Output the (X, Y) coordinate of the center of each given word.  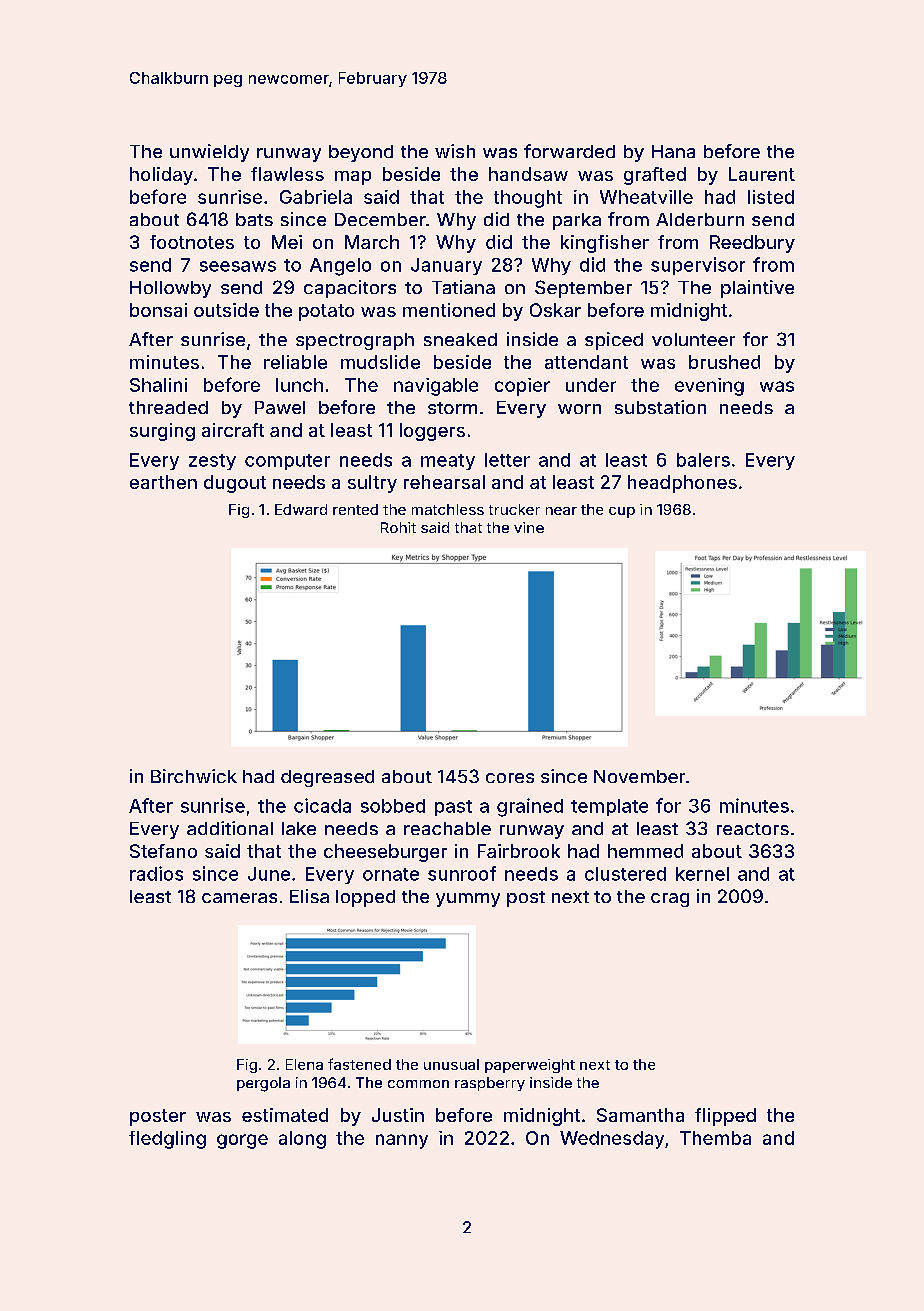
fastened (359, 1064)
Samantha (640, 1115)
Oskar (555, 310)
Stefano (163, 851)
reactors (753, 829)
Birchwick (194, 776)
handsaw (528, 174)
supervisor (698, 266)
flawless (287, 174)
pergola (263, 1084)
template (609, 807)
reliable (295, 362)
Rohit (398, 527)
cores (510, 778)
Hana (673, 151)
